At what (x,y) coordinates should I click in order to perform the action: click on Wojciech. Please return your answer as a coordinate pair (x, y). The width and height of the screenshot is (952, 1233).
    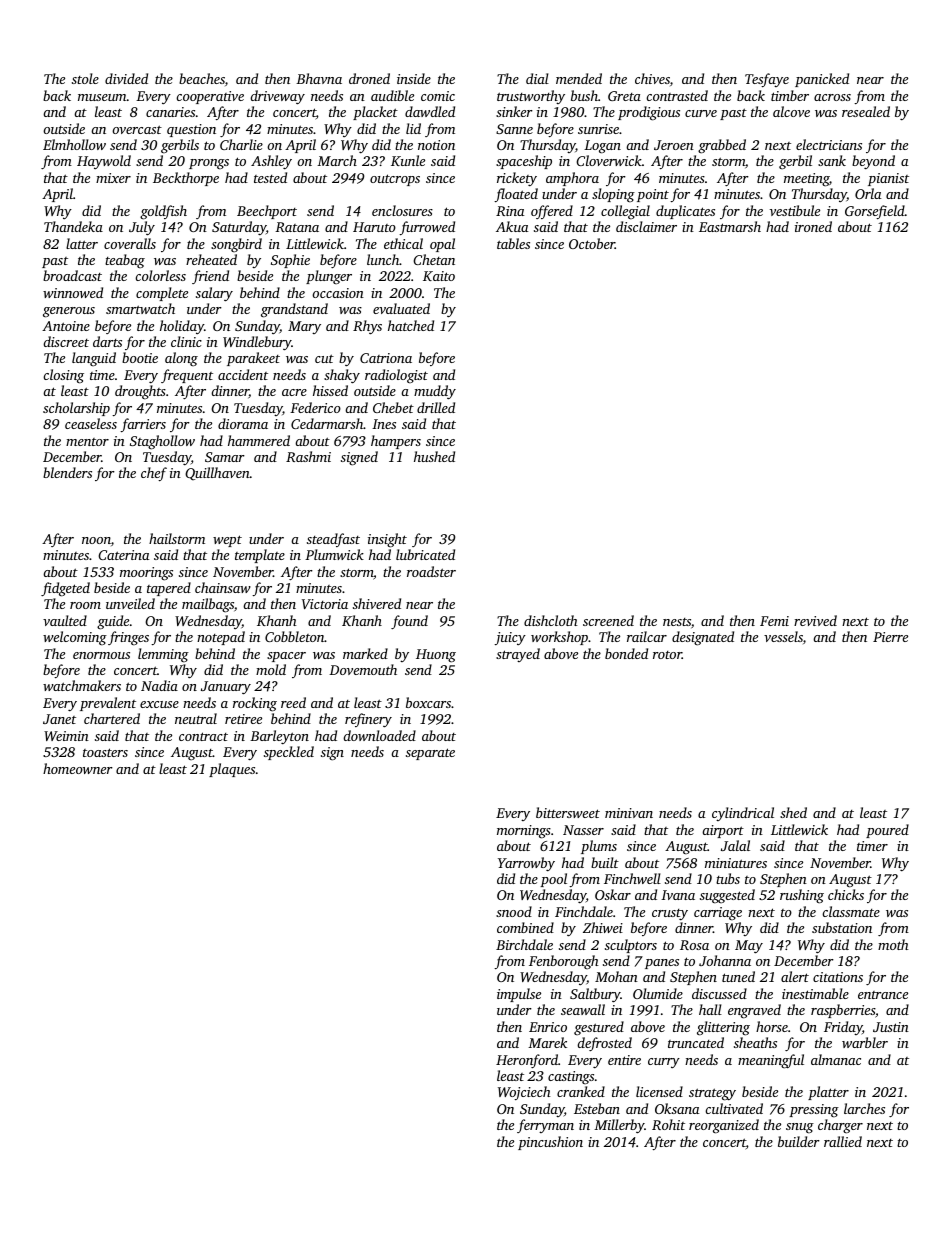
    Looking at the image, I should click on (524, 1093).
